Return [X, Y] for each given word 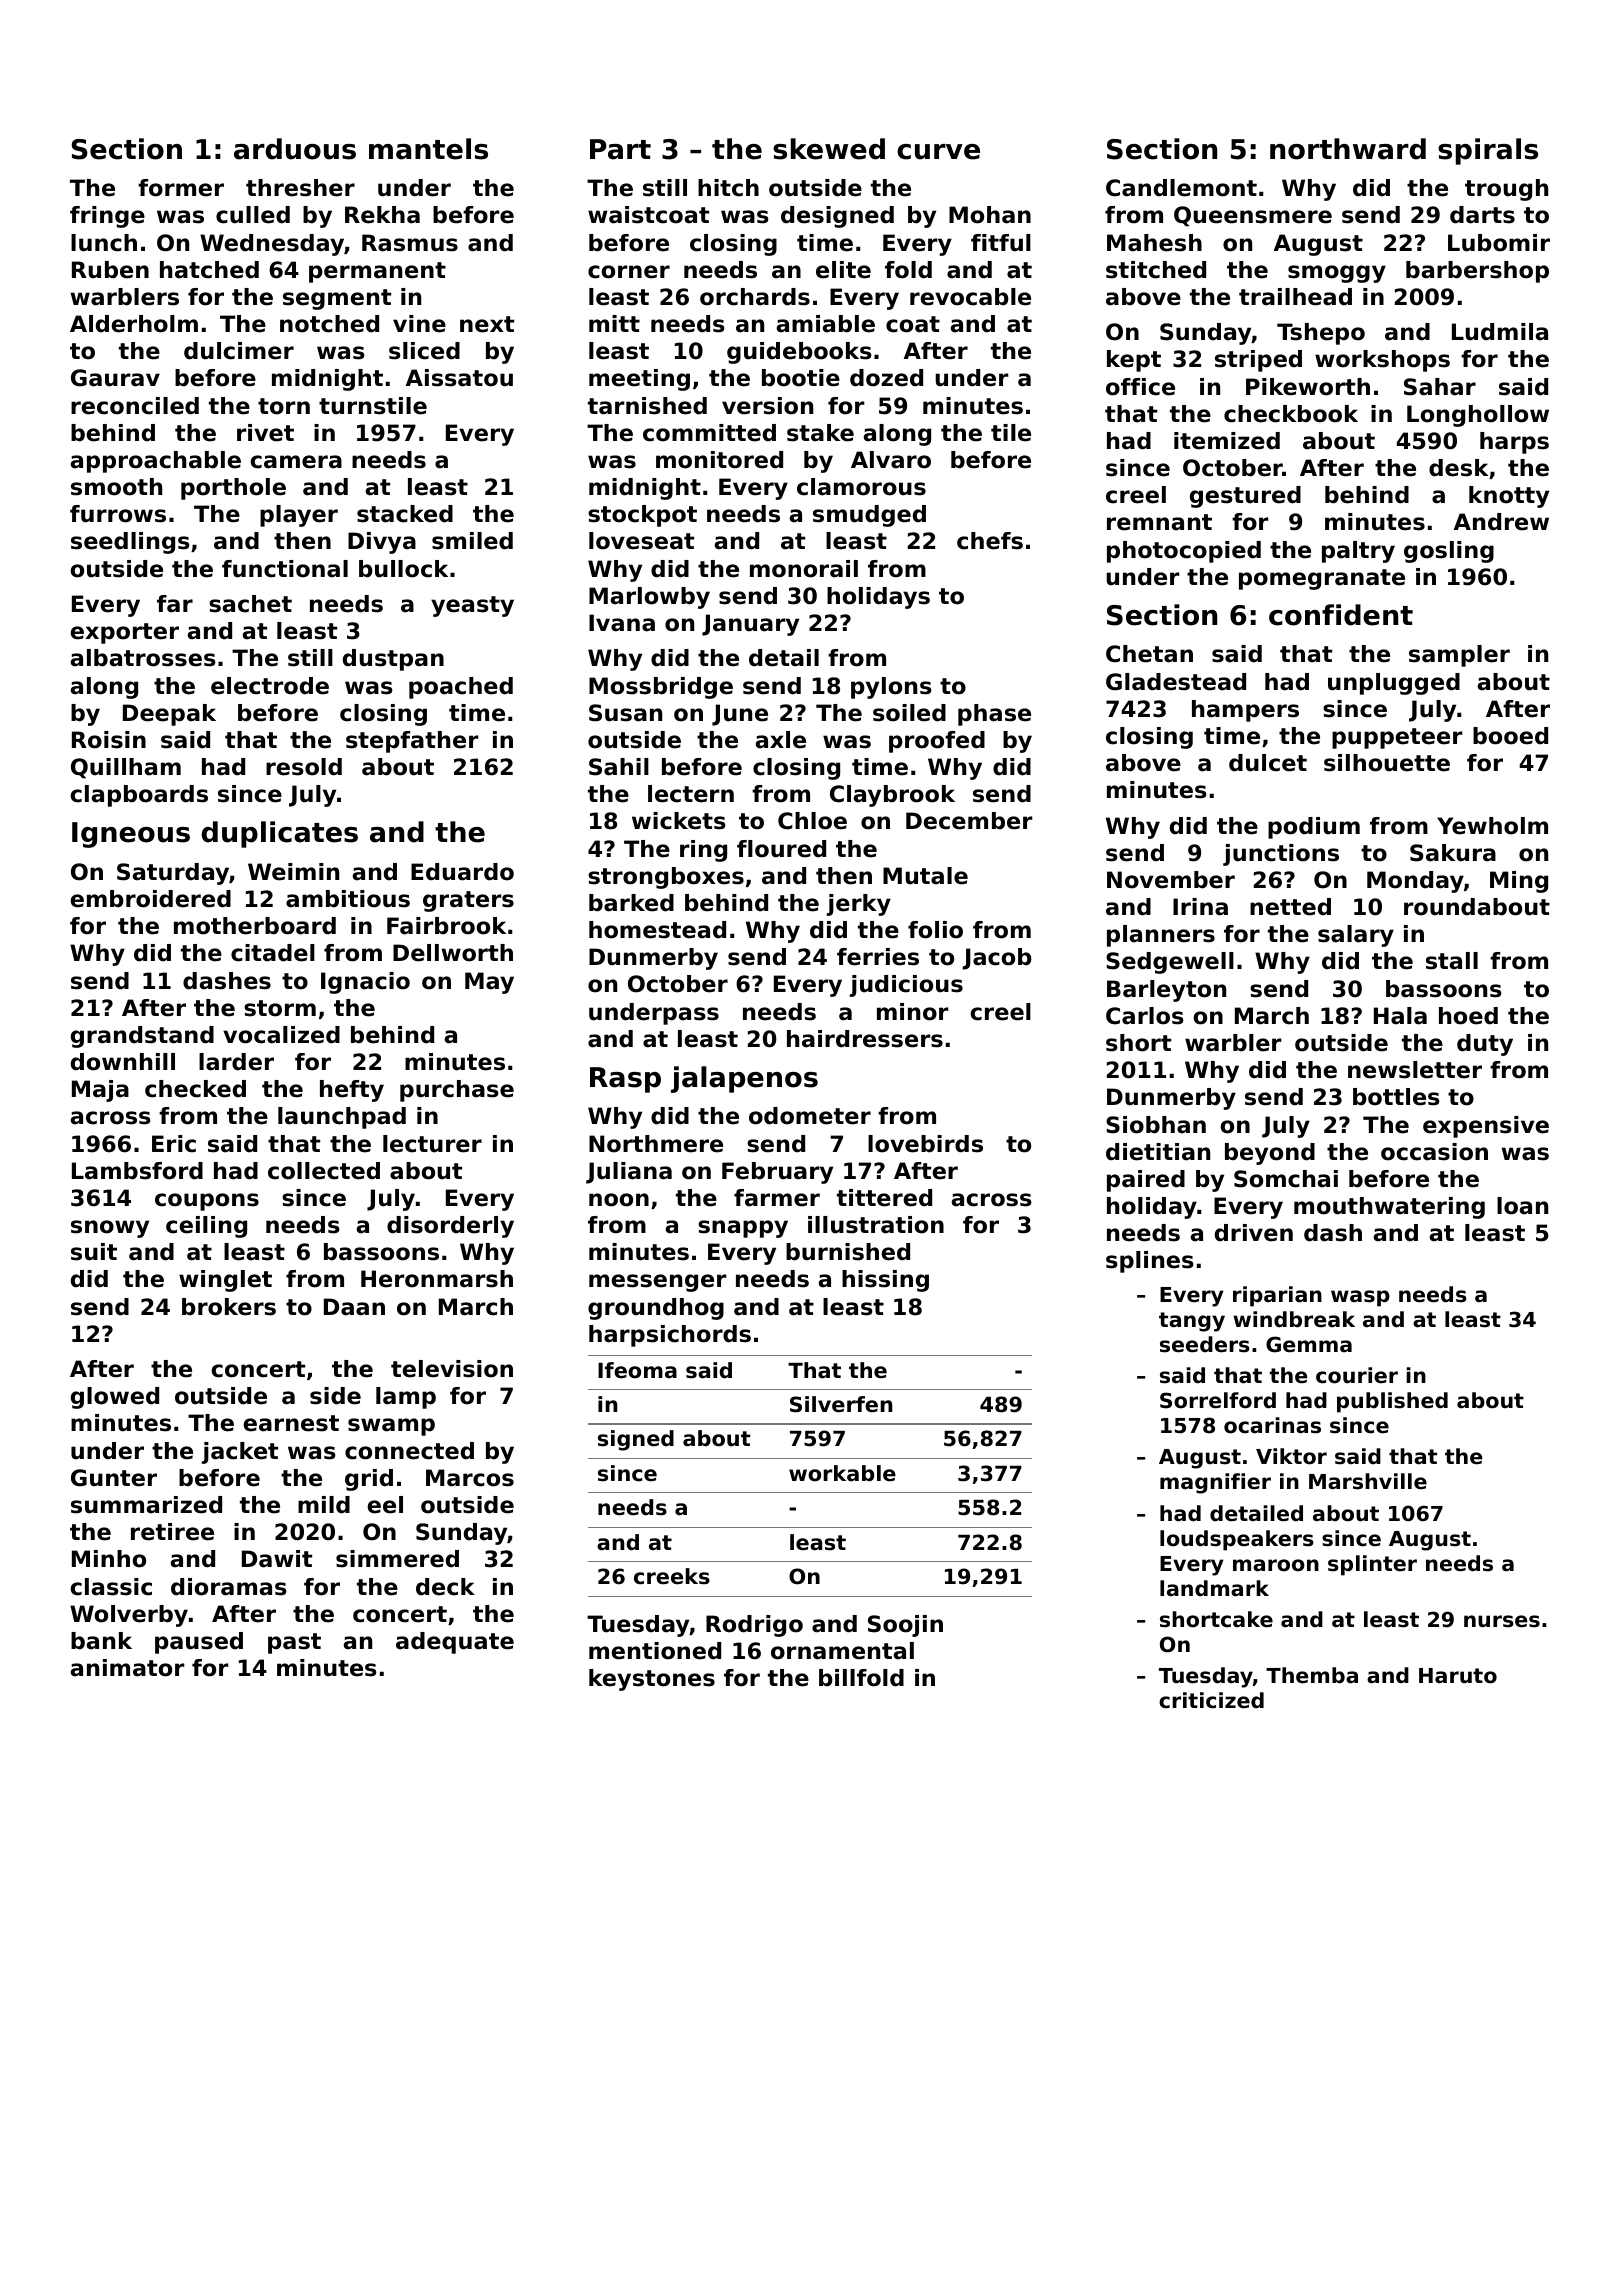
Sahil [619, 767]
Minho [109, 1559]
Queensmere [1253, 216]
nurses [1502, 1621]
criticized [1211, 1700]
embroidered [150, 899]
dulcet [1268, 763]
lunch [104, 243]
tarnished [647, 406]
